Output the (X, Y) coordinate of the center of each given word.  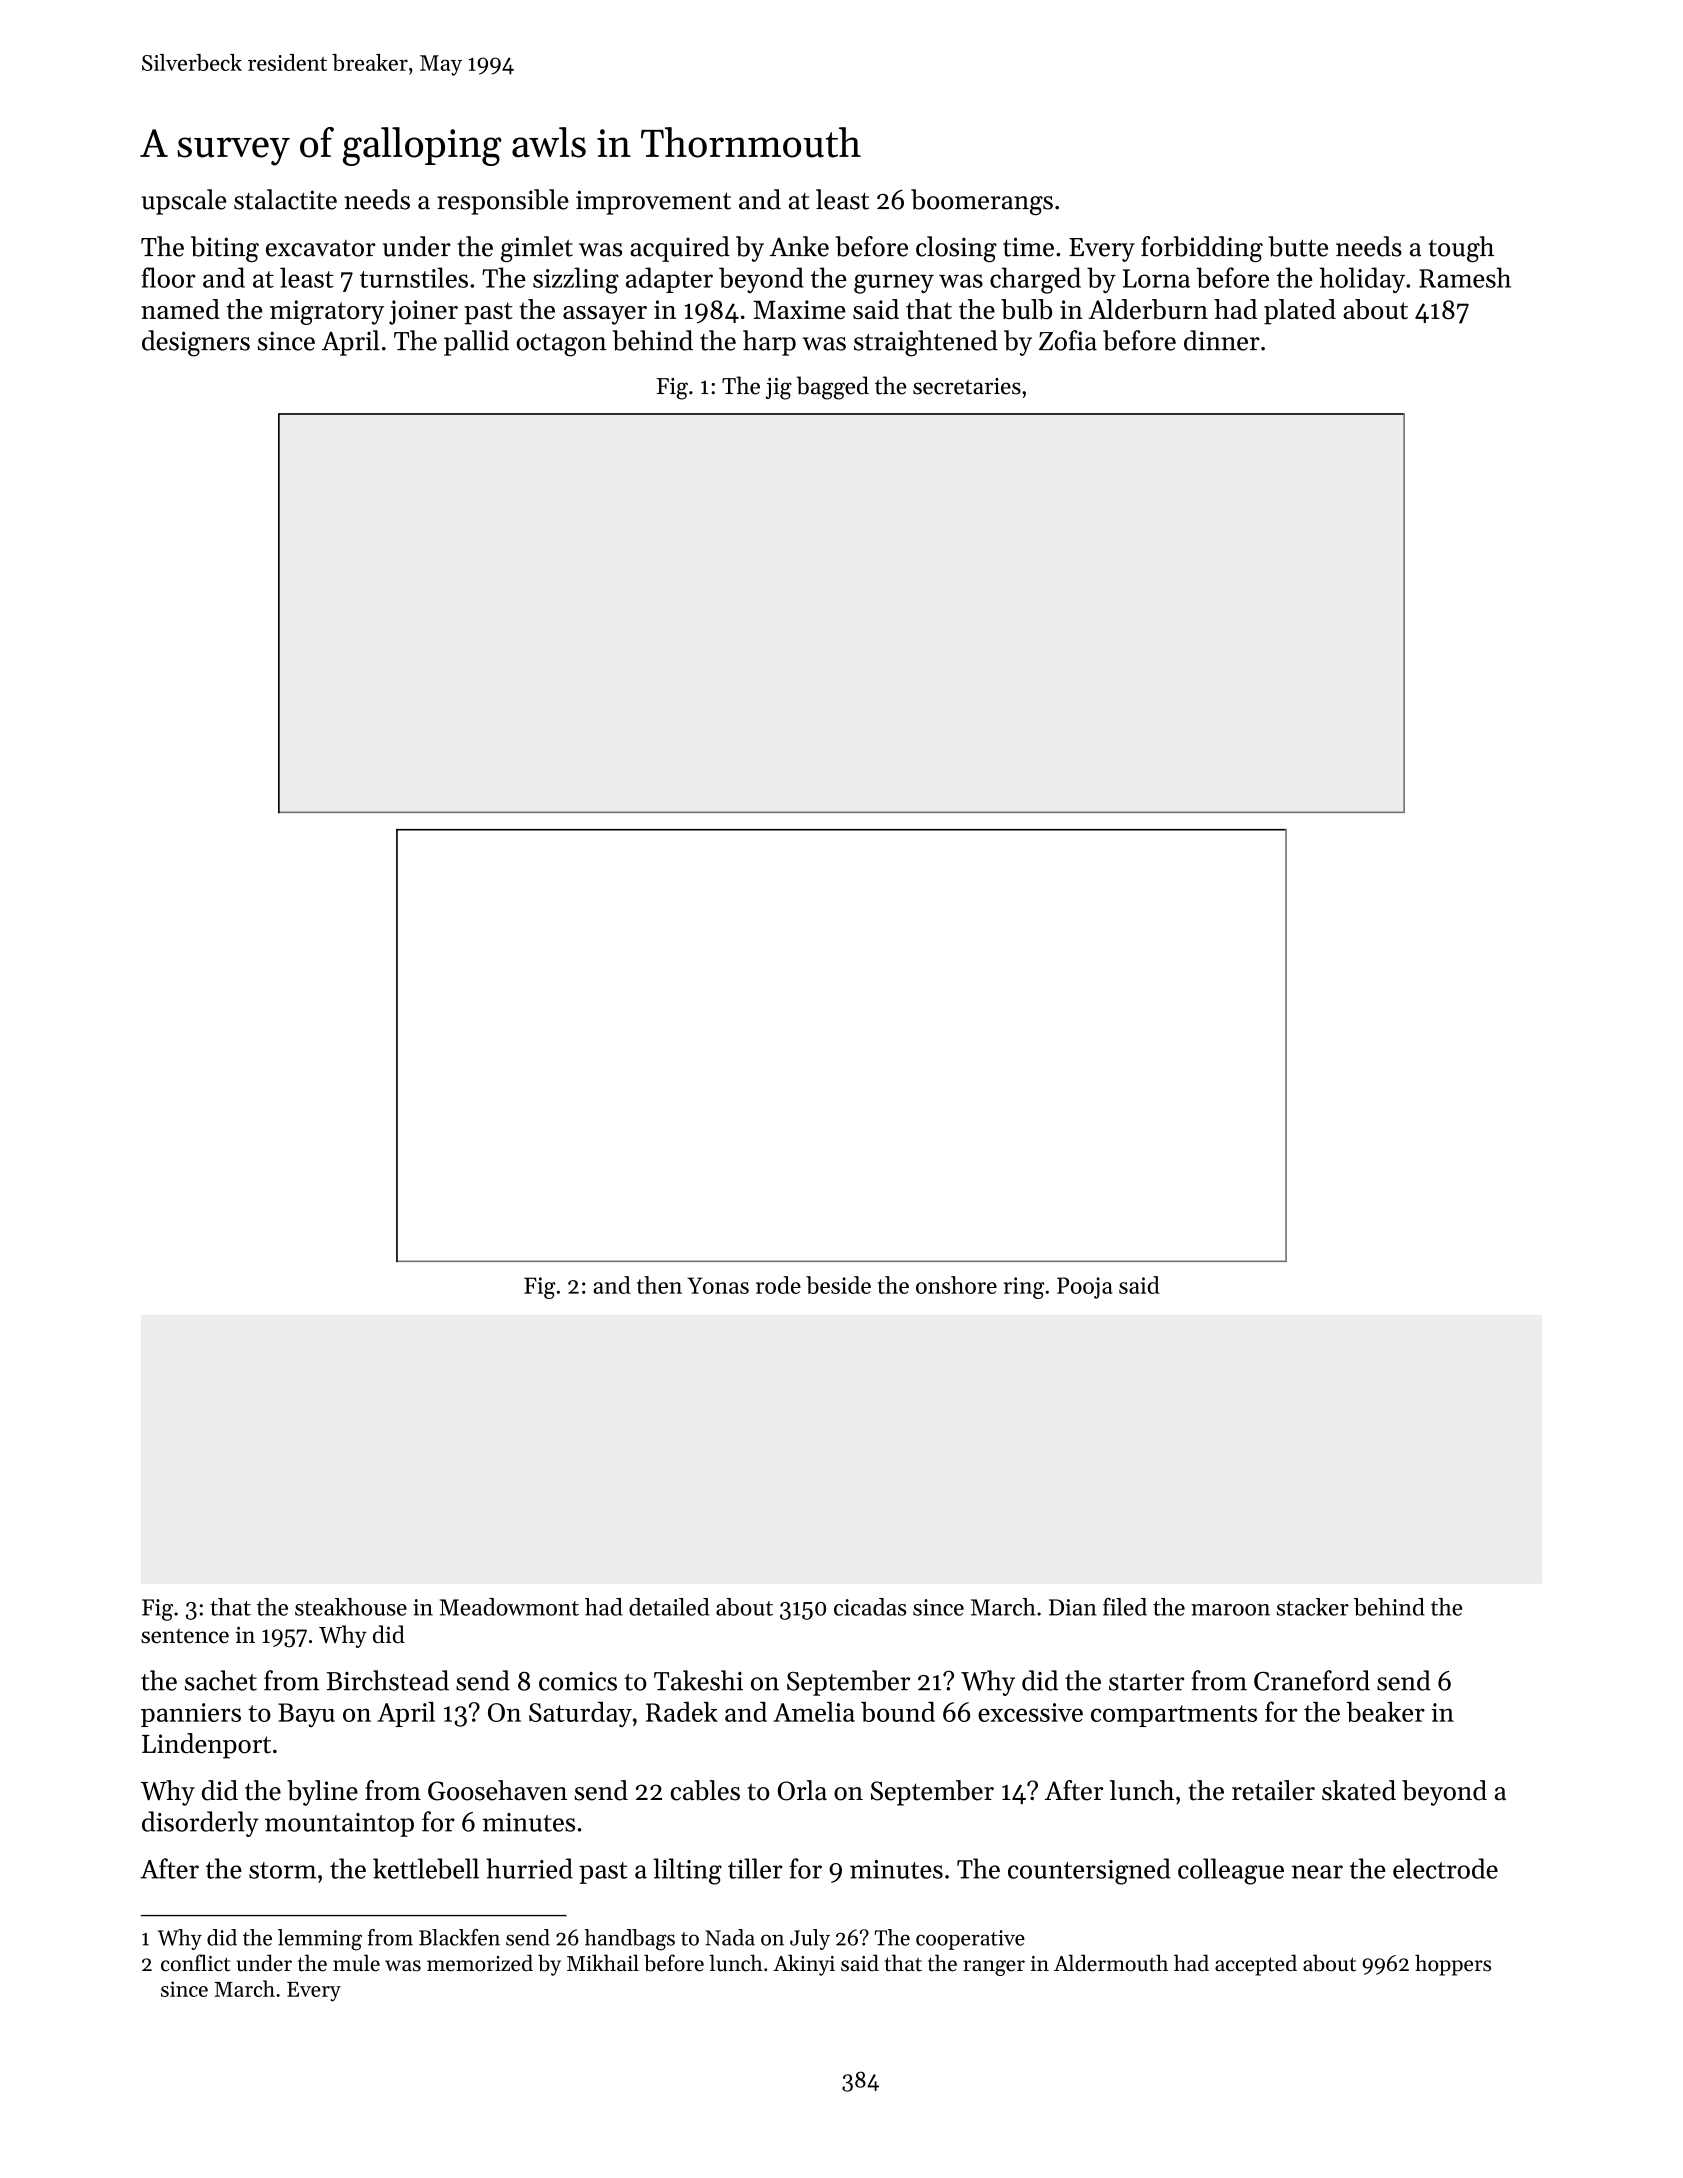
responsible (503, 202)
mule (356, 1963)
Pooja (1085, 1288)
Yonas (718, 1285)
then (659, 1285)
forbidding (1202, 249)
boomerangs (982, 202)
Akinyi (804, 1965)
